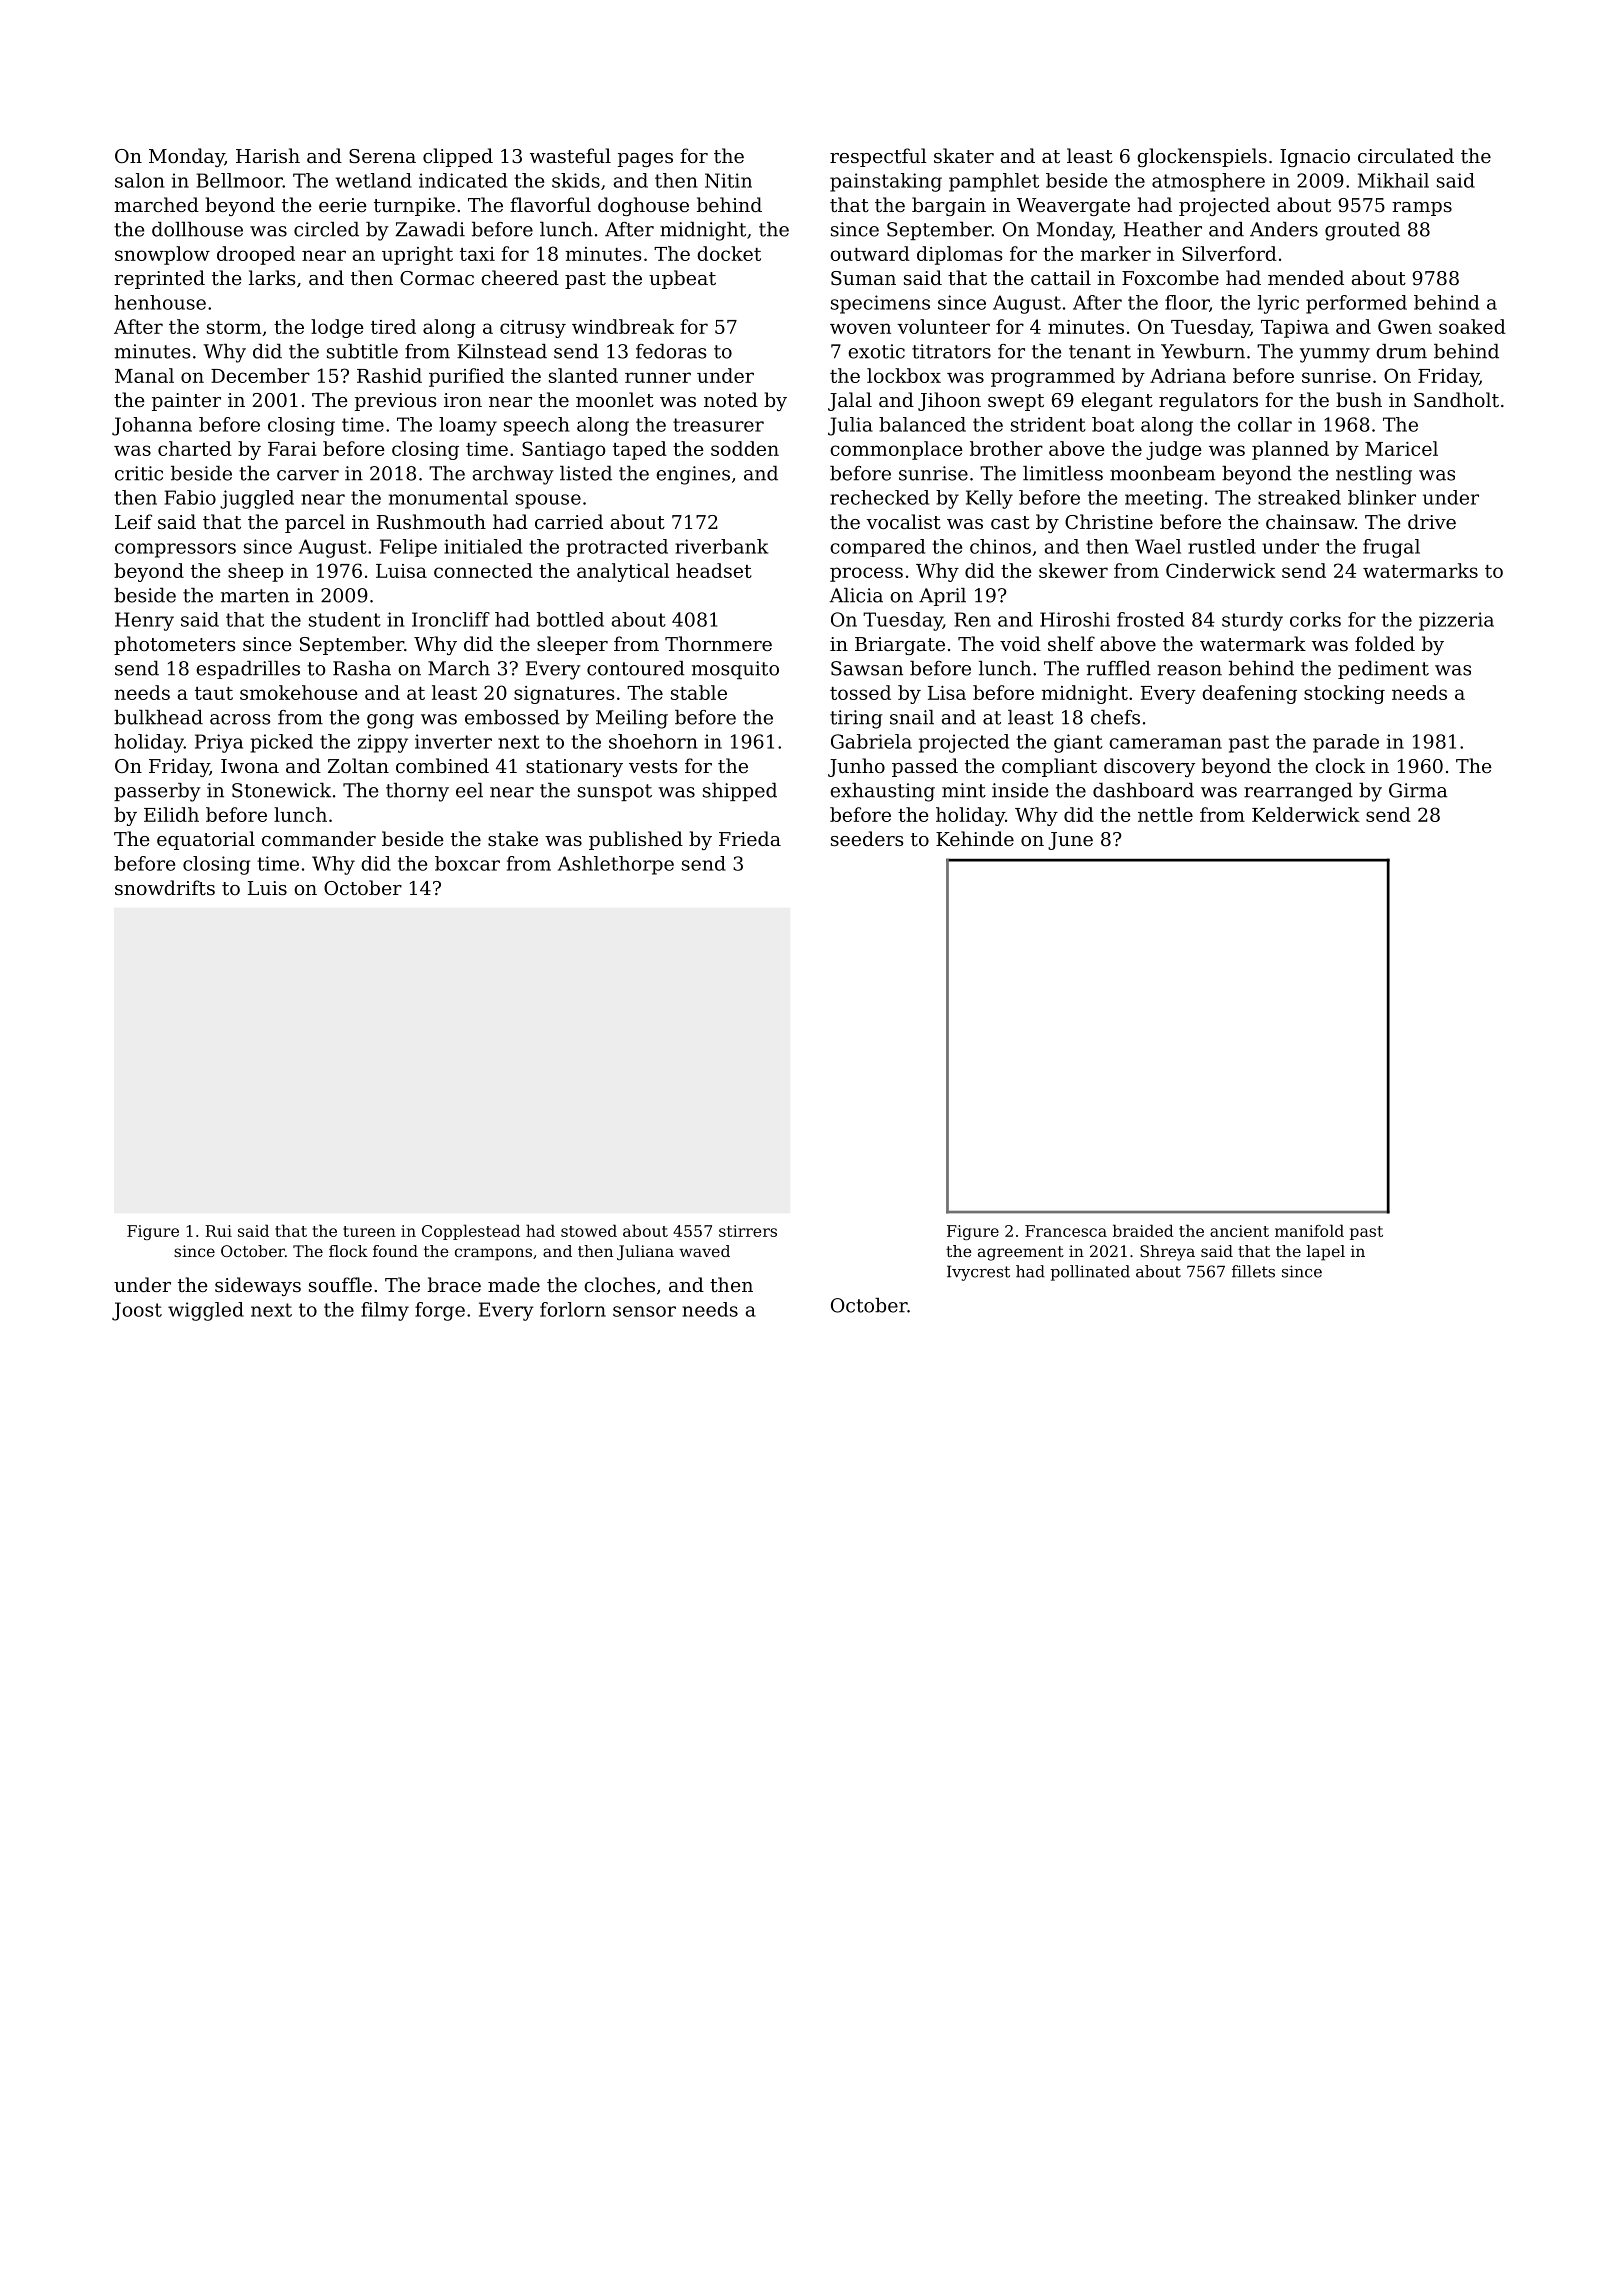 The height and width of the image is (2292, 1620). Describe the element at coordinates (160, 302) in the image. I see `henhouse` at that location.
